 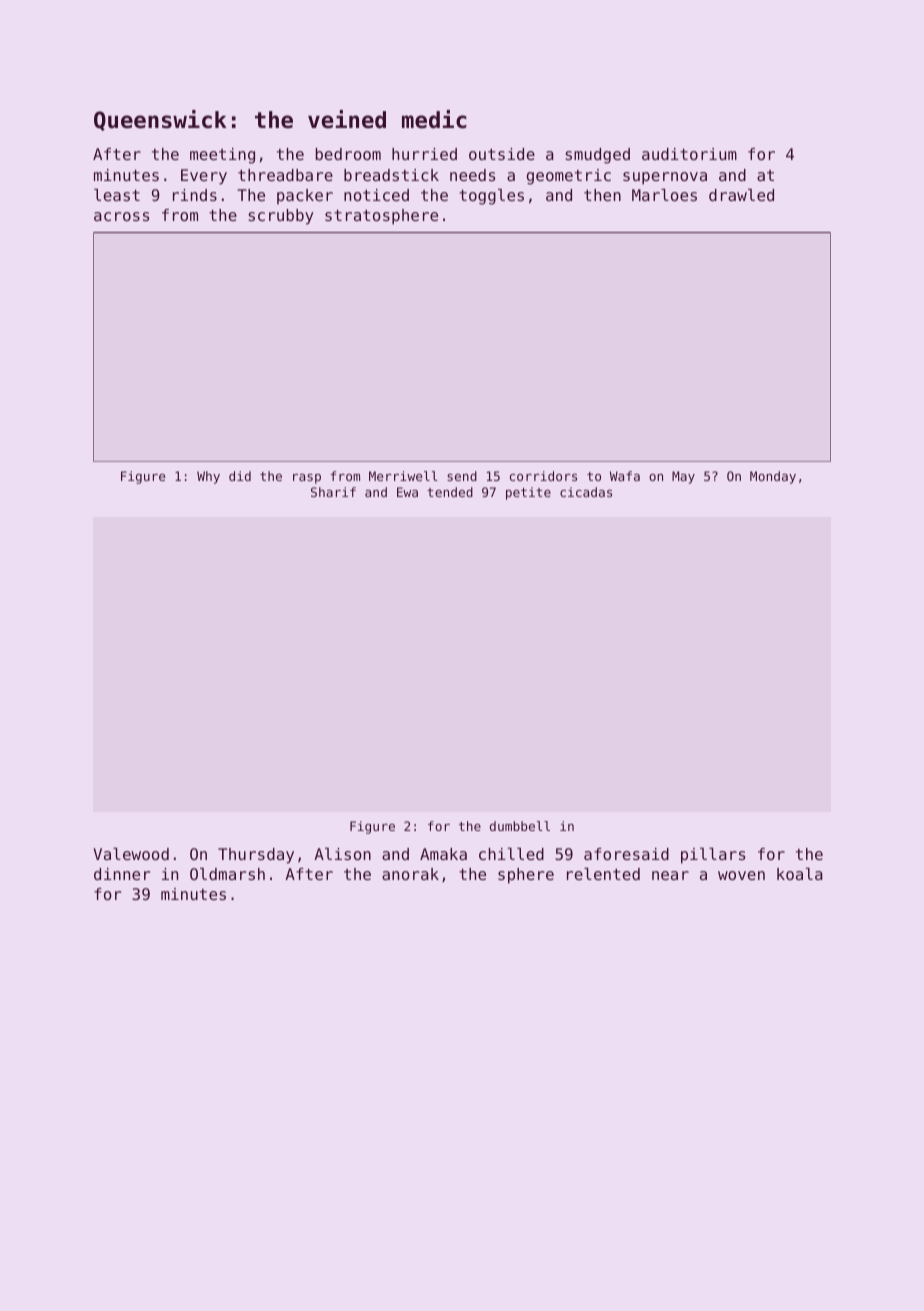 What do you see at coordinates (204, 177) in the image?
I see `Every` at bounding box center [204, 177].
